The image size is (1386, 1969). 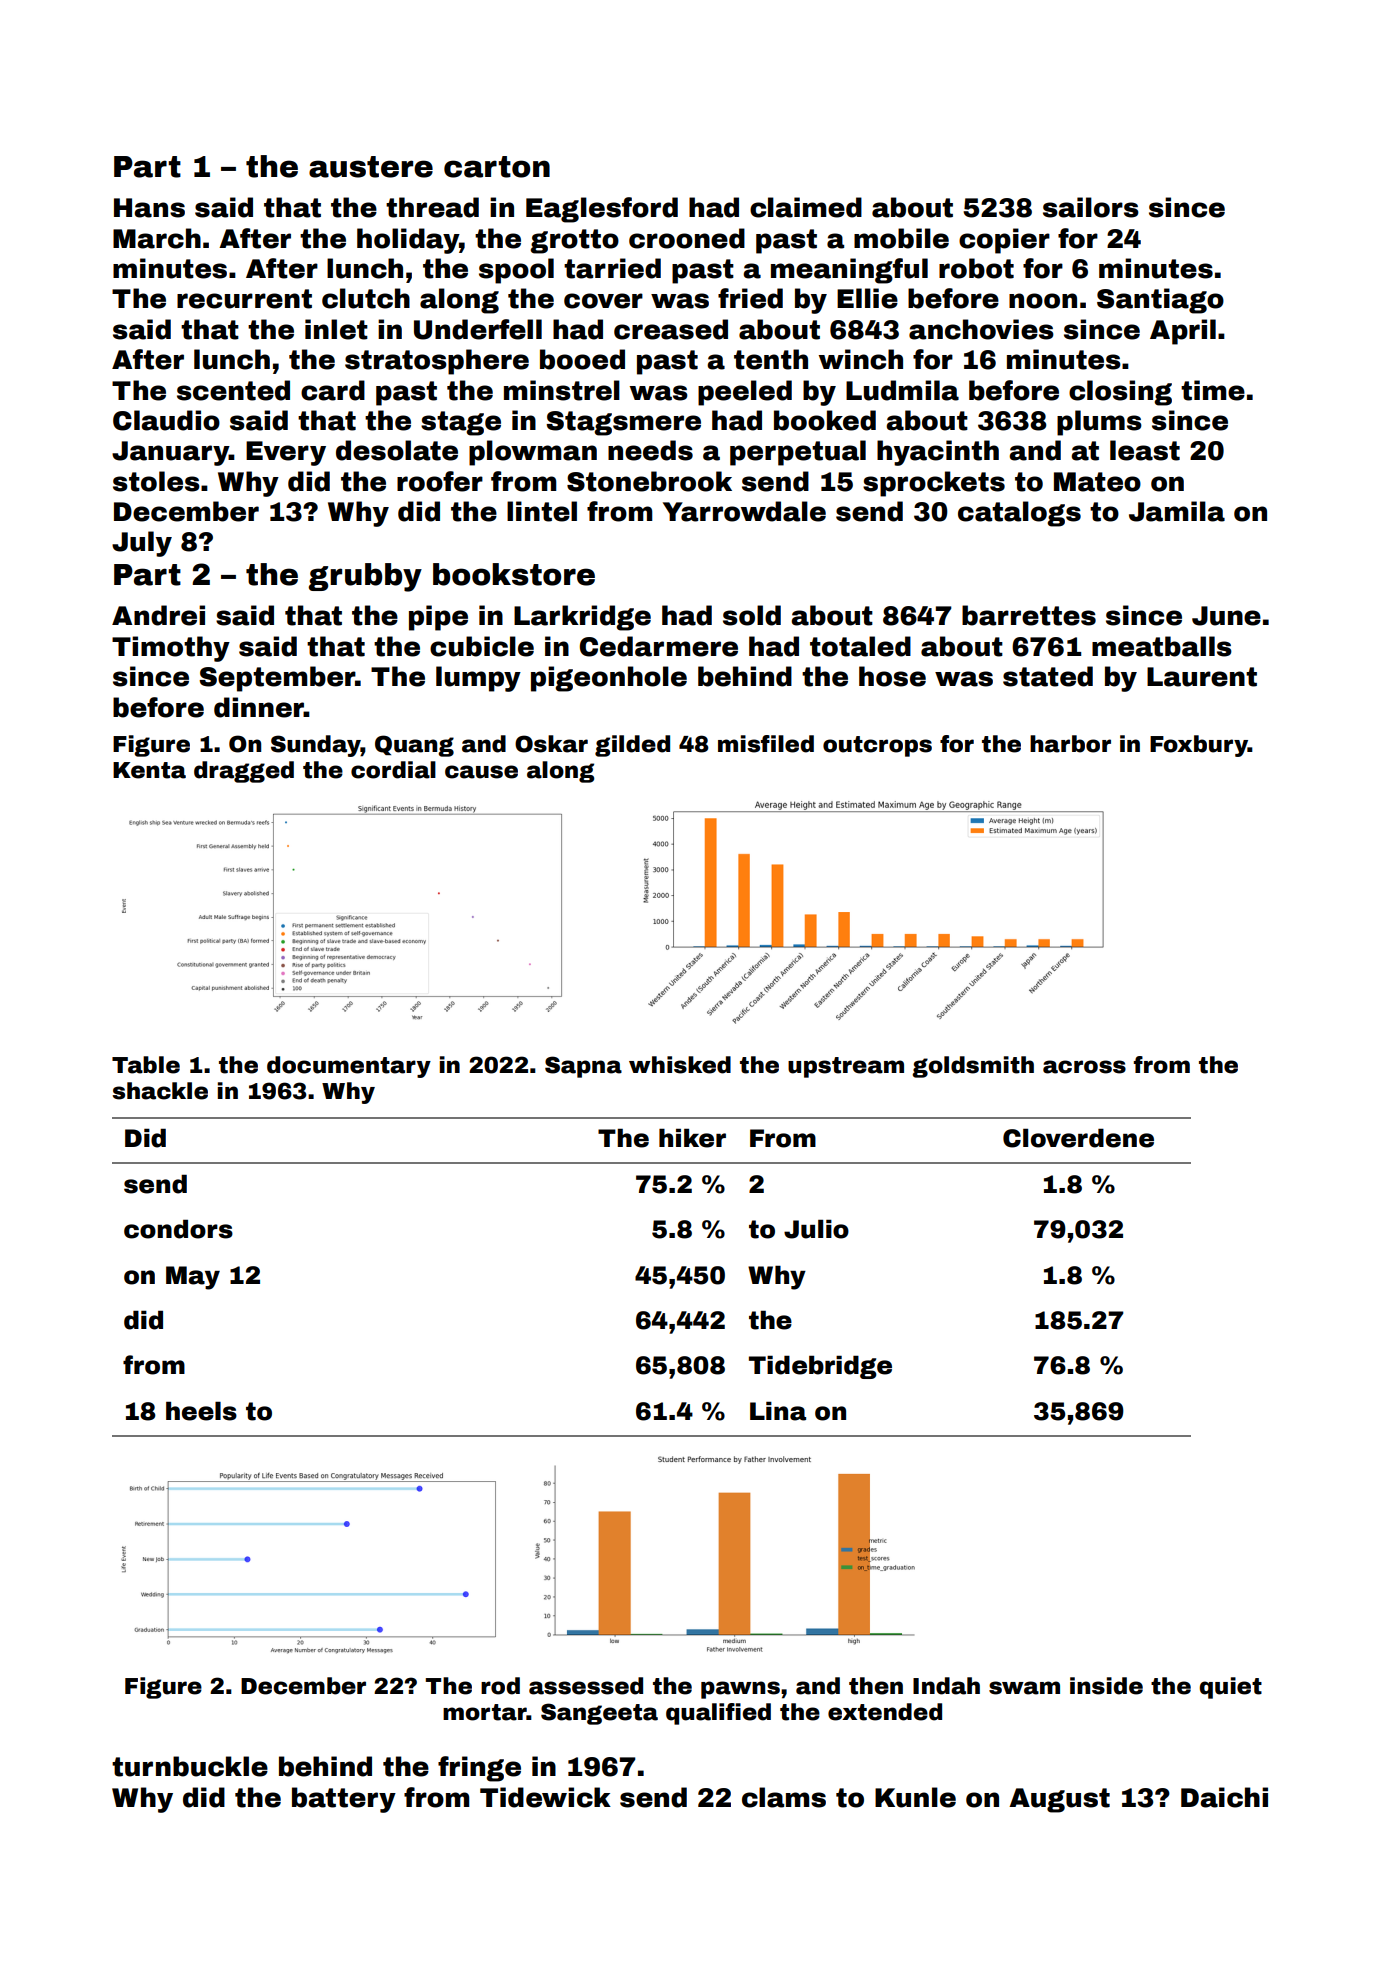 I want to click on sailors, so click(x=1091, y=207).
